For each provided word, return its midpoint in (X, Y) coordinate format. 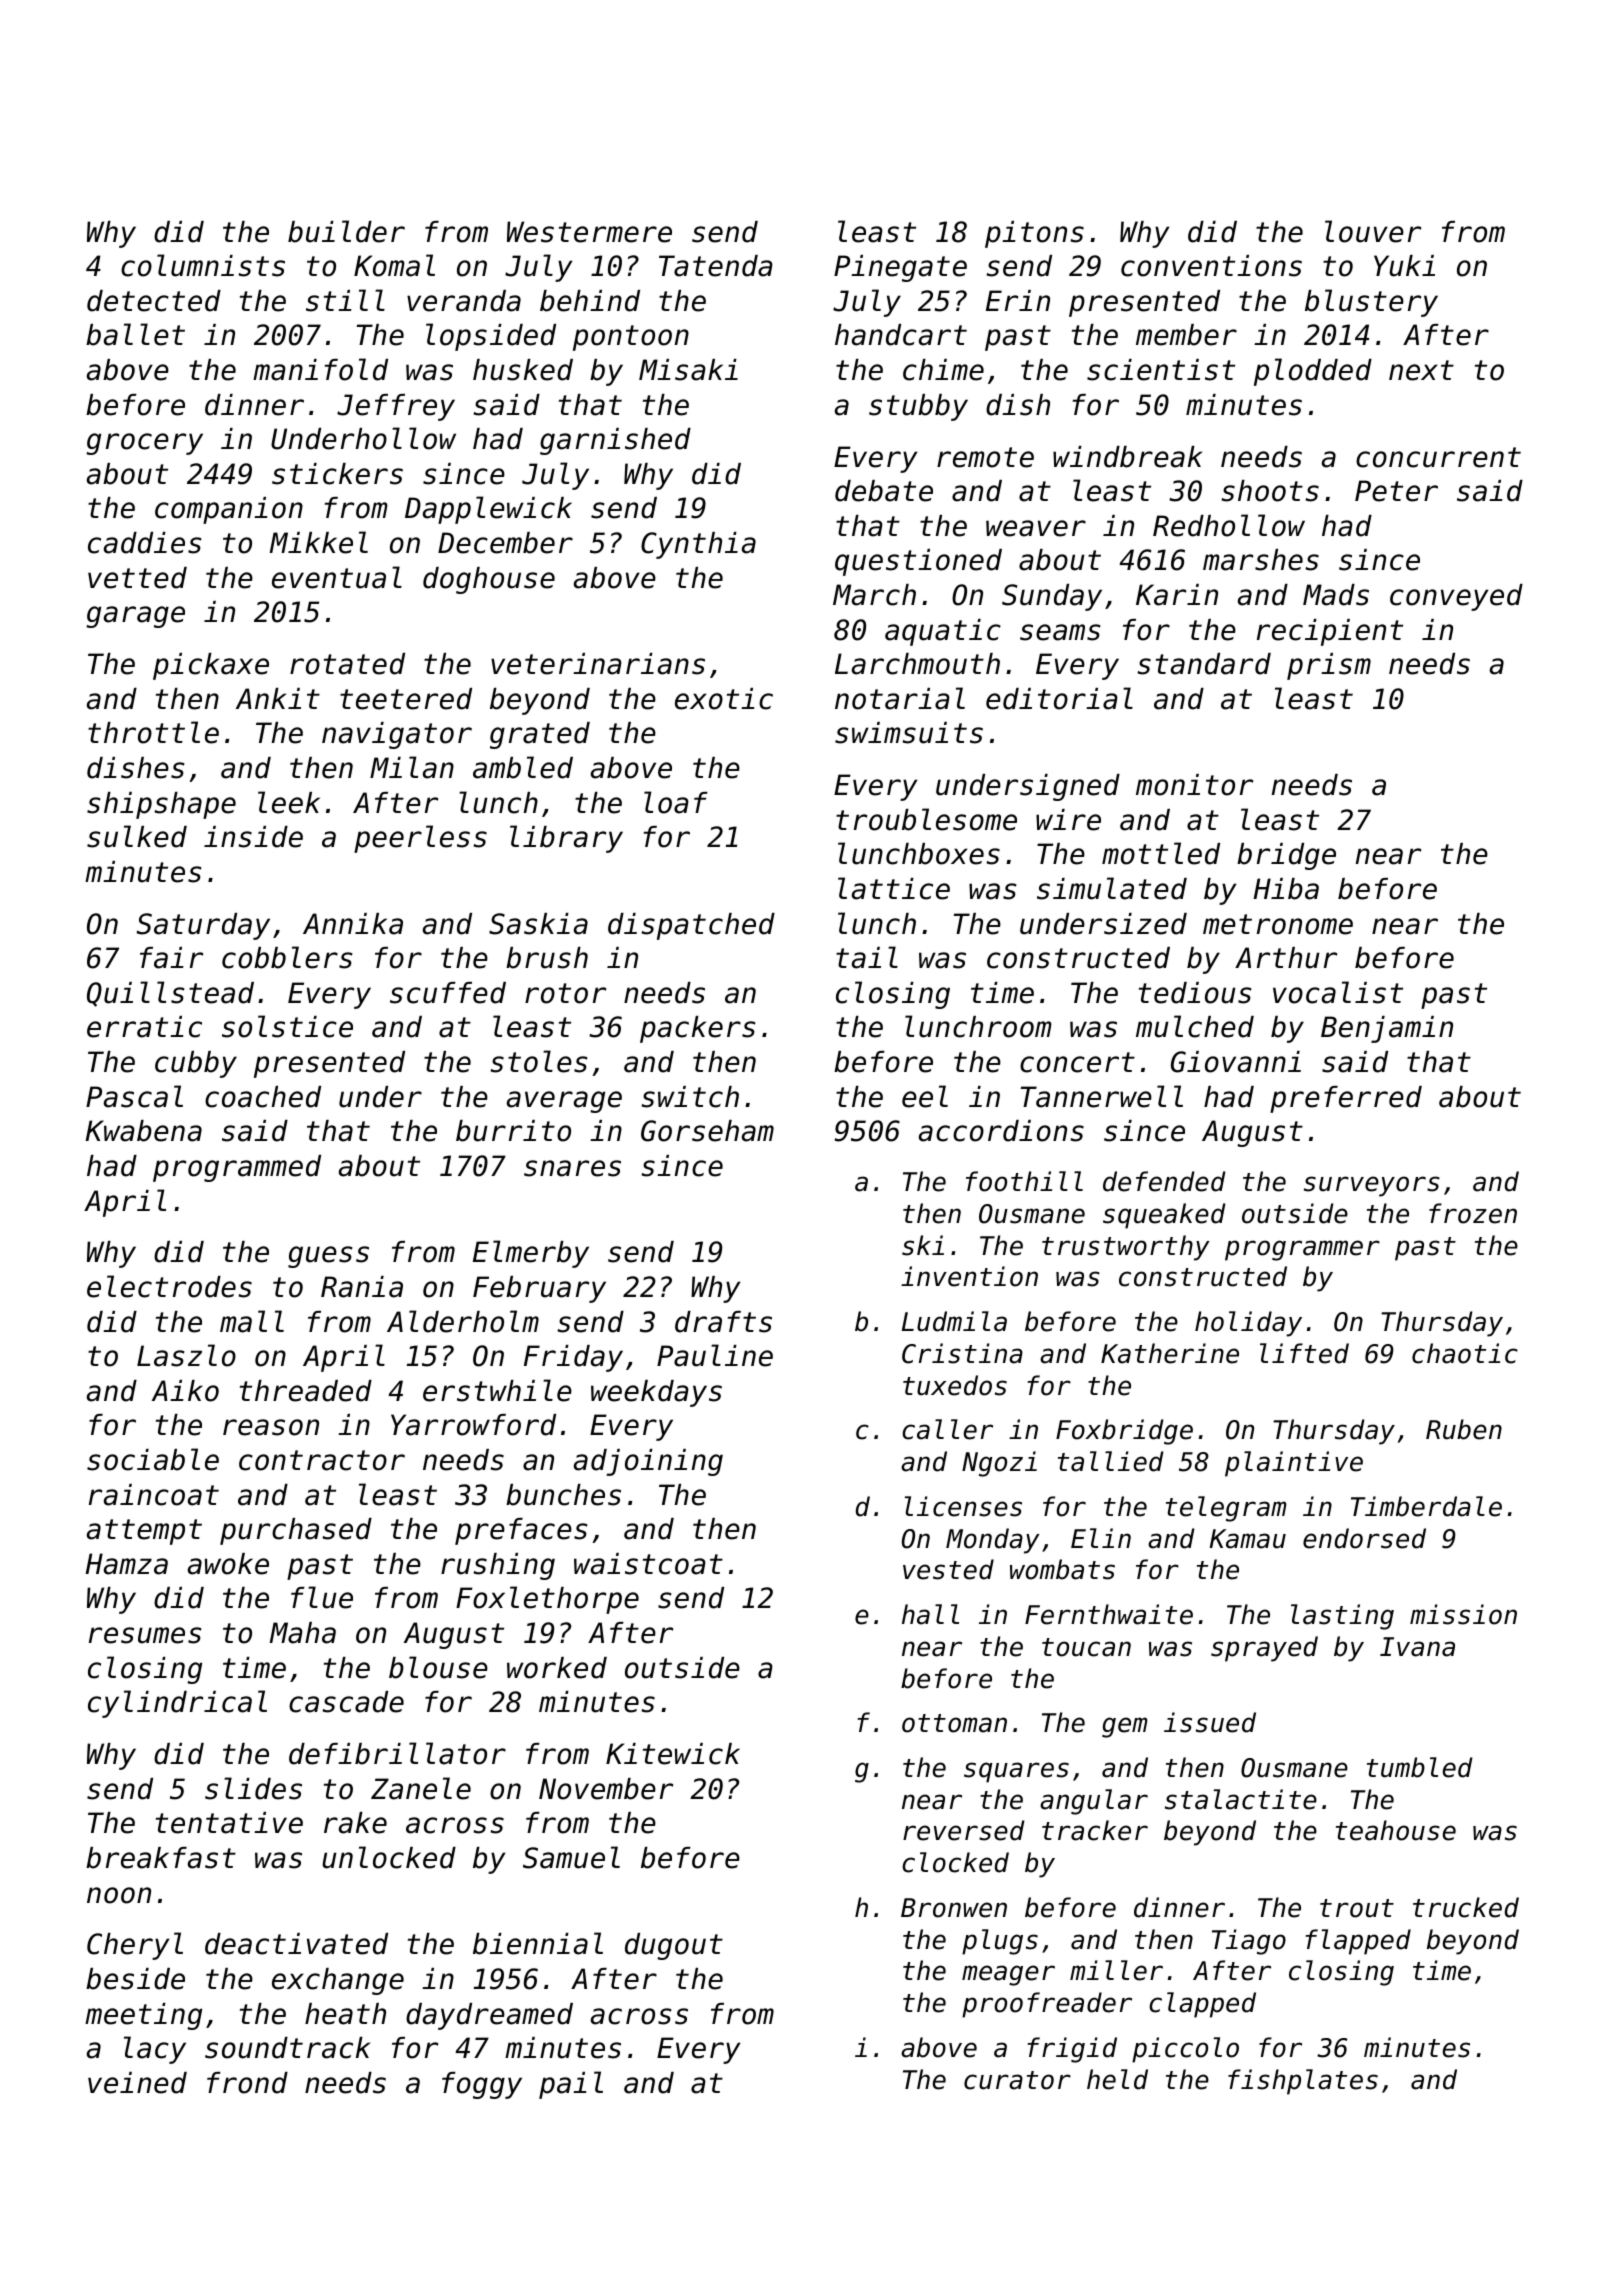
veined (137, 2083)
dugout (674, 1946)
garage (135, 617)
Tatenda (716, 266)
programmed (237, 1168)
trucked (1466, 1907)
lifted (1304, 1353)
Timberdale (1426, 1506)
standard (1204, 664)
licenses (963, 1506)
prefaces (521, 1531)
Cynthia (698, 545)
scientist (1161, 370)
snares (572, 1168)
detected (154, 301)
